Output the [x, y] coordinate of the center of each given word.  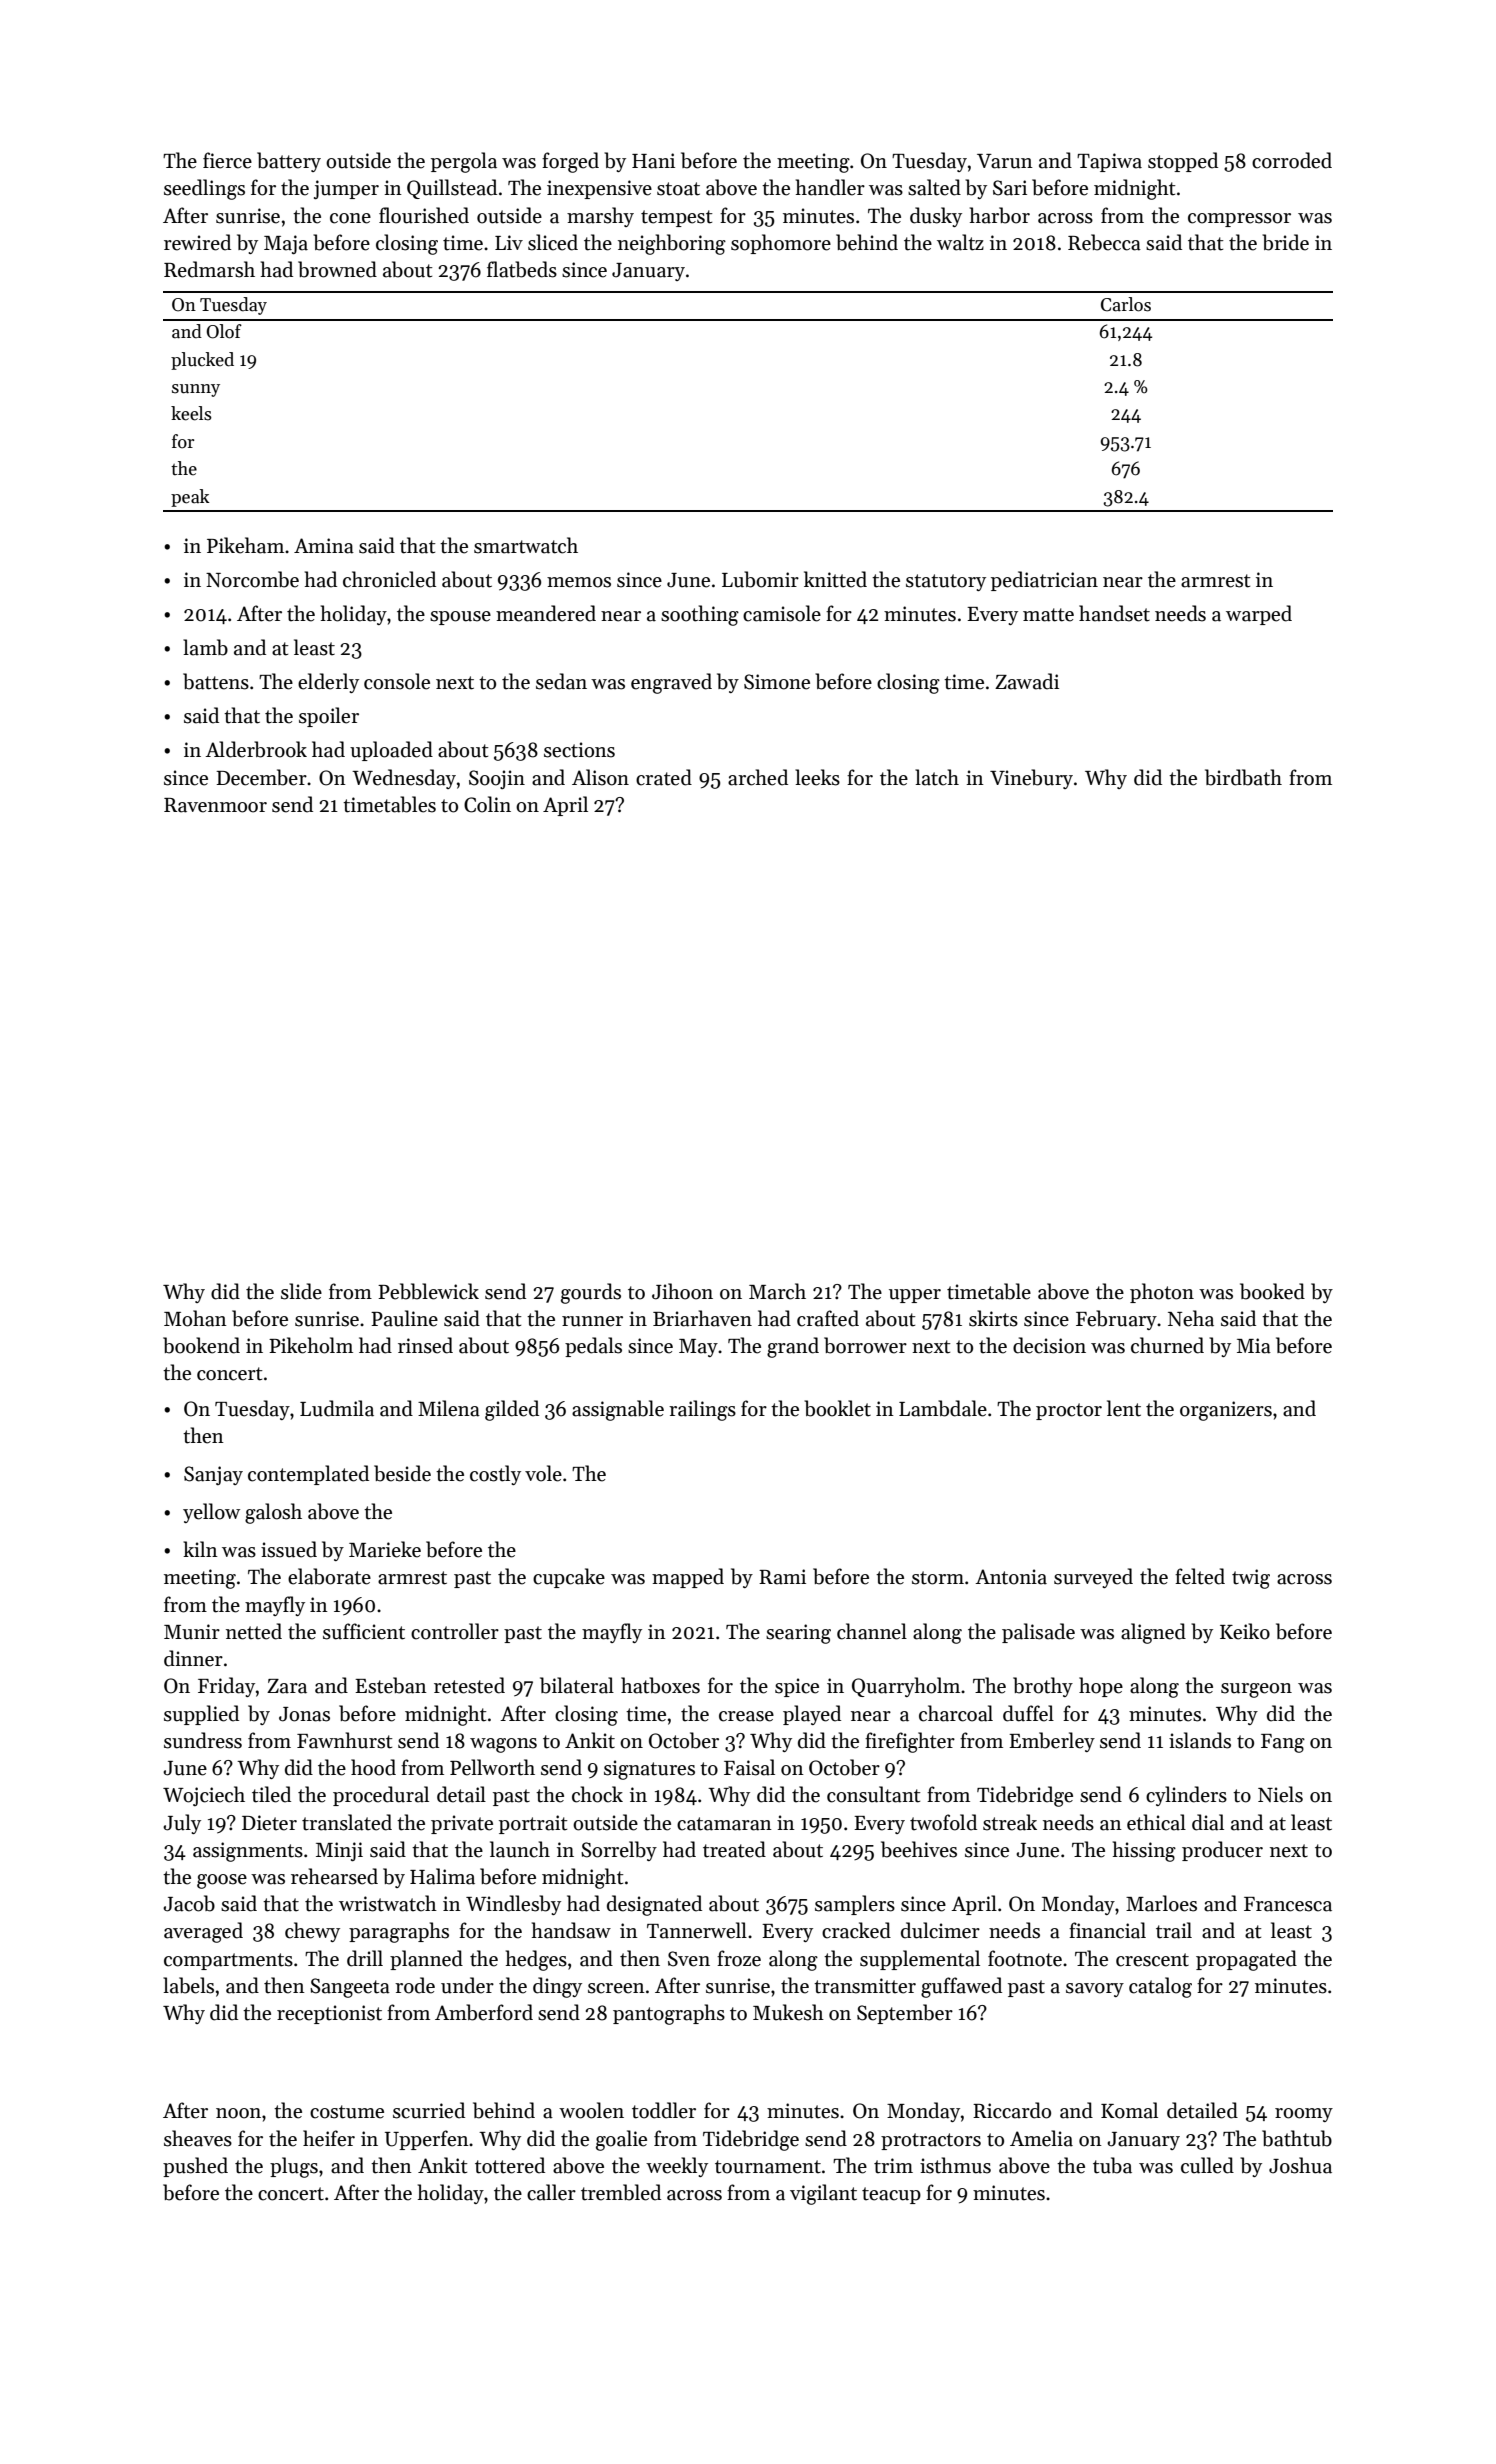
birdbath [1243, 777]
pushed [195, 2167]
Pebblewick [428, 1291]
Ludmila [337, 1408]
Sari [1010, 188]
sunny [196, 390]
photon [1162, 1293]
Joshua [1300, 2165]
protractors [931, 2141]
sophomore [781, 244]
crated [664, 777]
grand [793, 1347]
